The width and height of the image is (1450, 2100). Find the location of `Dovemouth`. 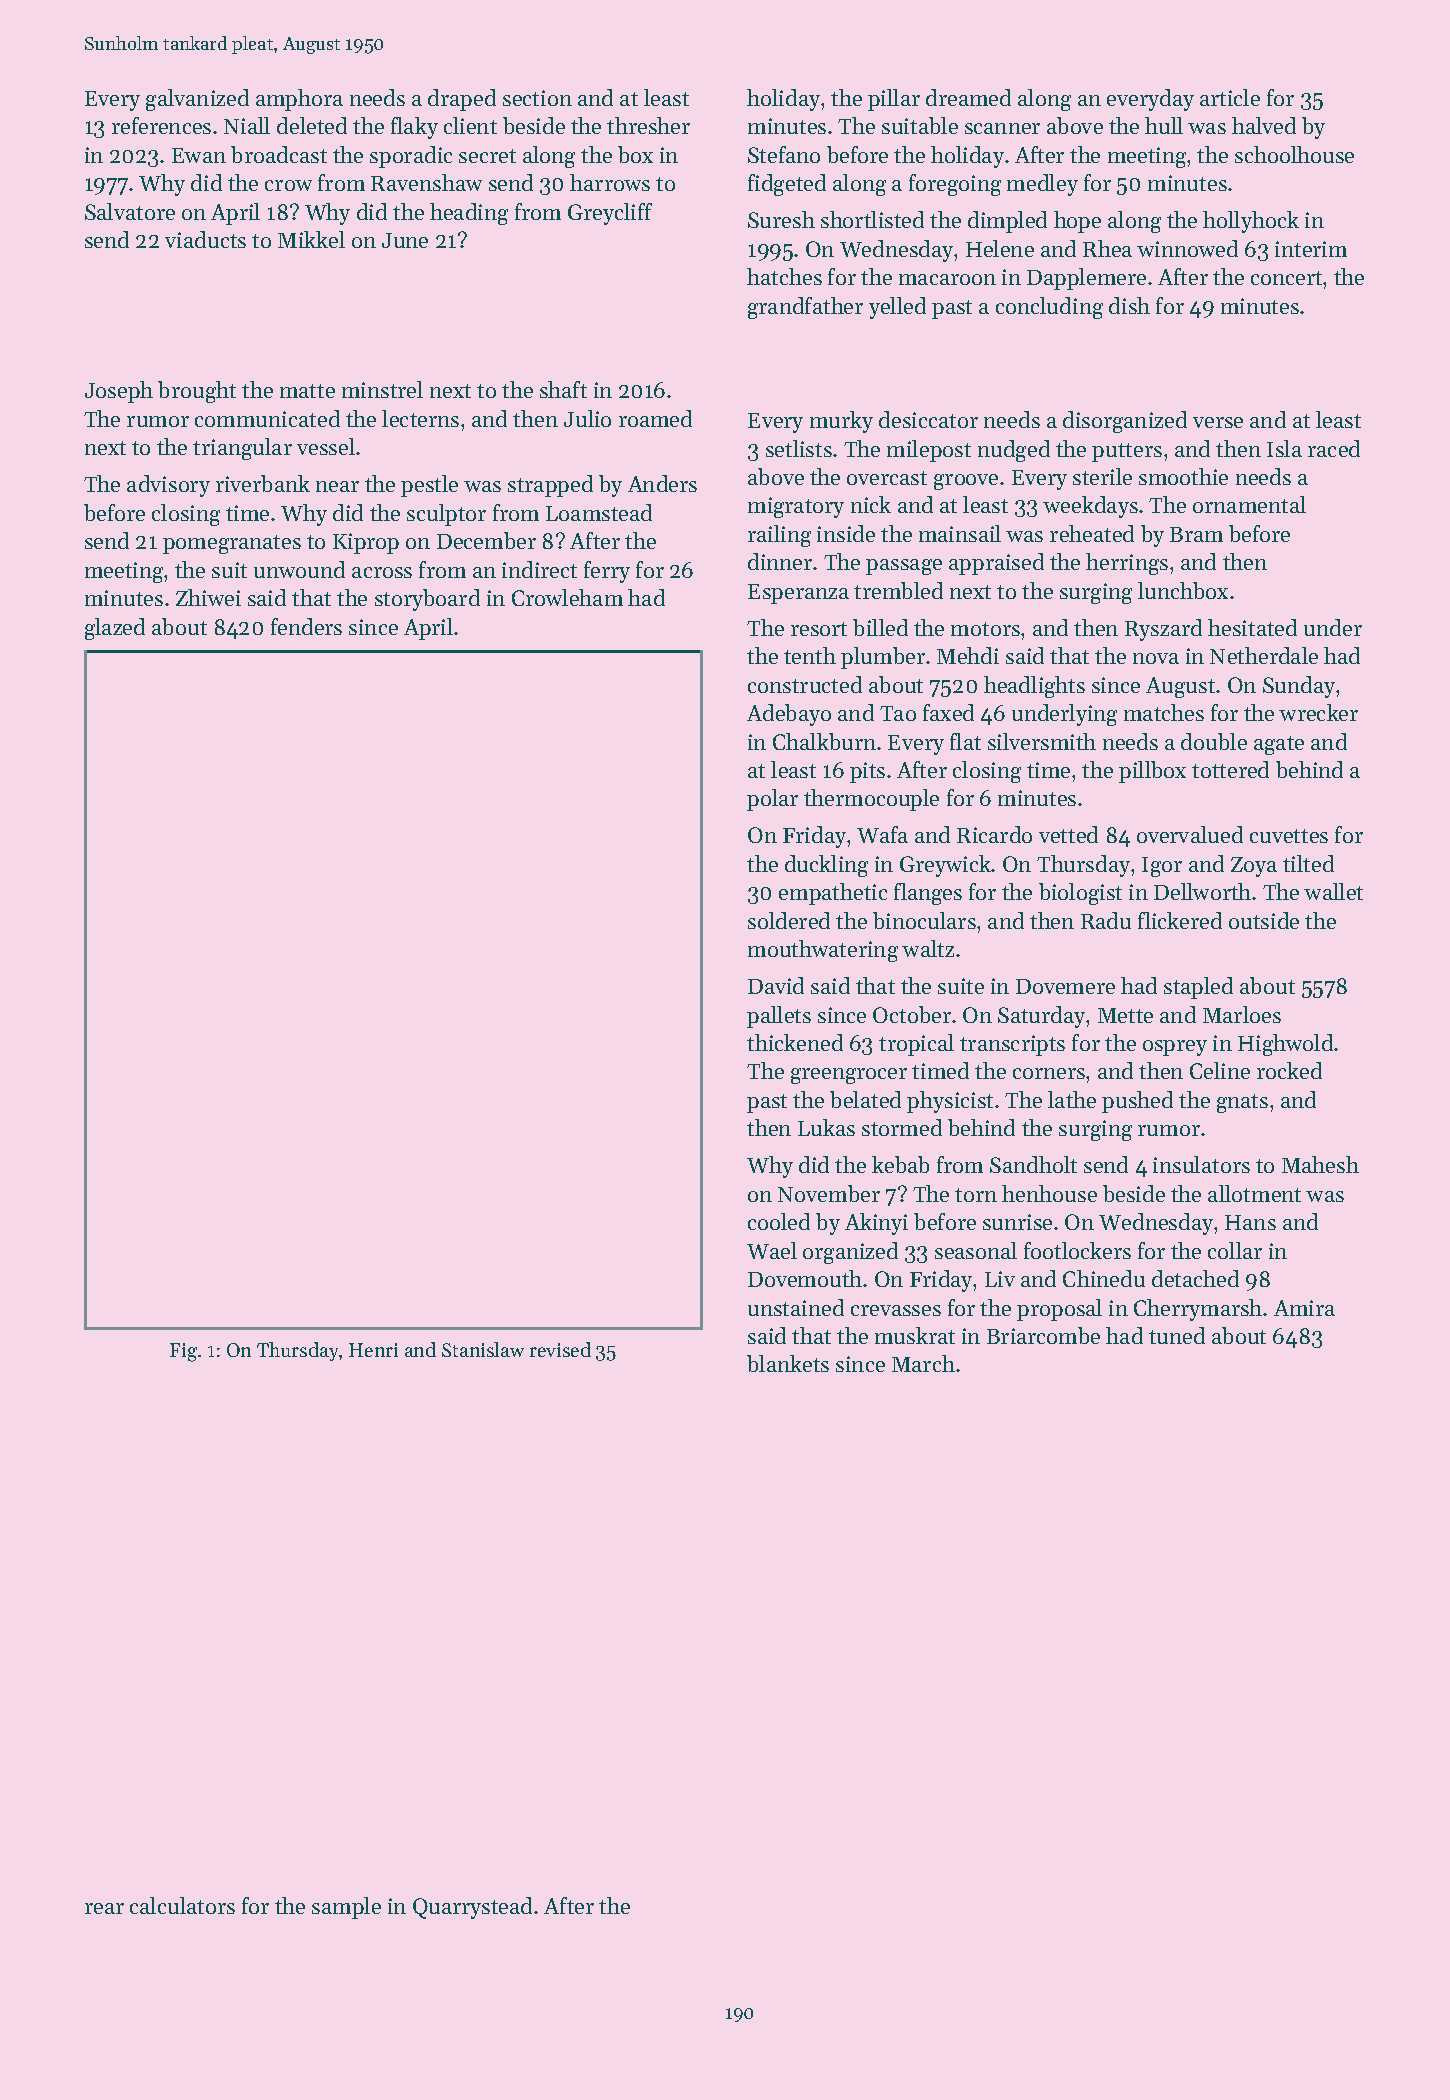

Dovemouth is located at coordinates (805, 1278).
